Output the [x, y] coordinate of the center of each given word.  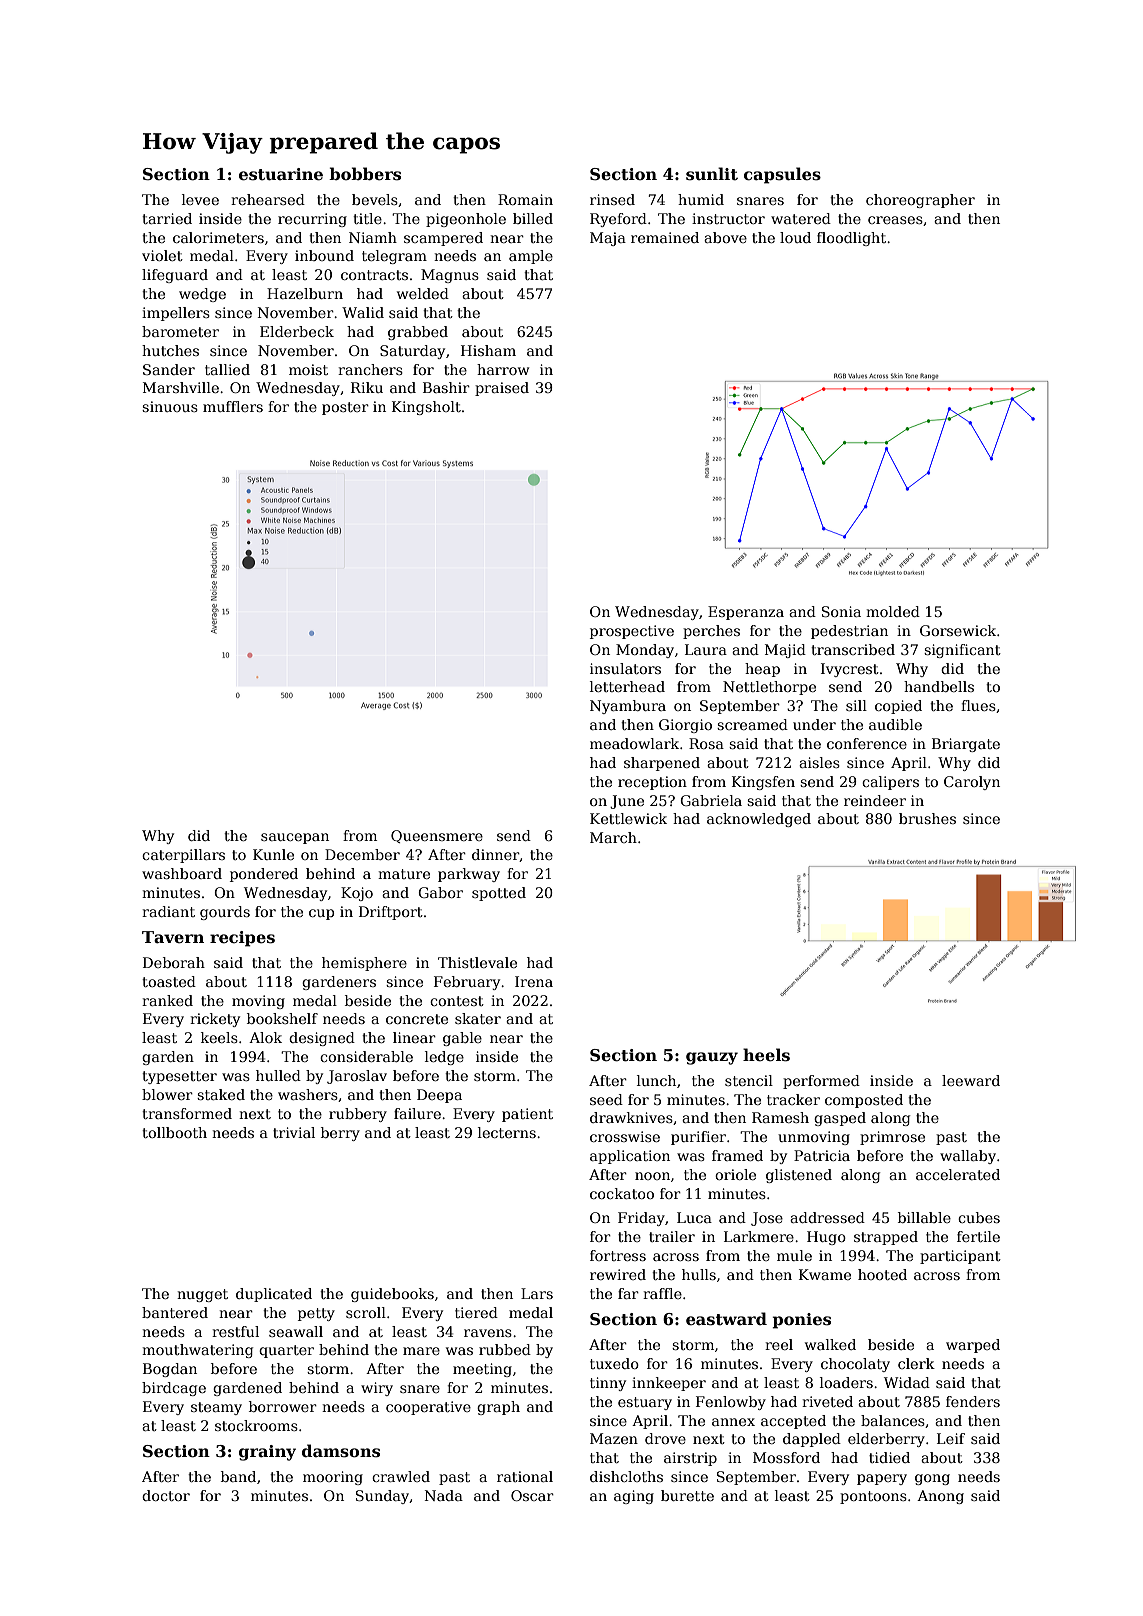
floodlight [851, 239]
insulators [625, 668]
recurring [312, 220]
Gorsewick [958, 630]
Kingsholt [426, 408]
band [238, 1476]
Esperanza [746, 613]
